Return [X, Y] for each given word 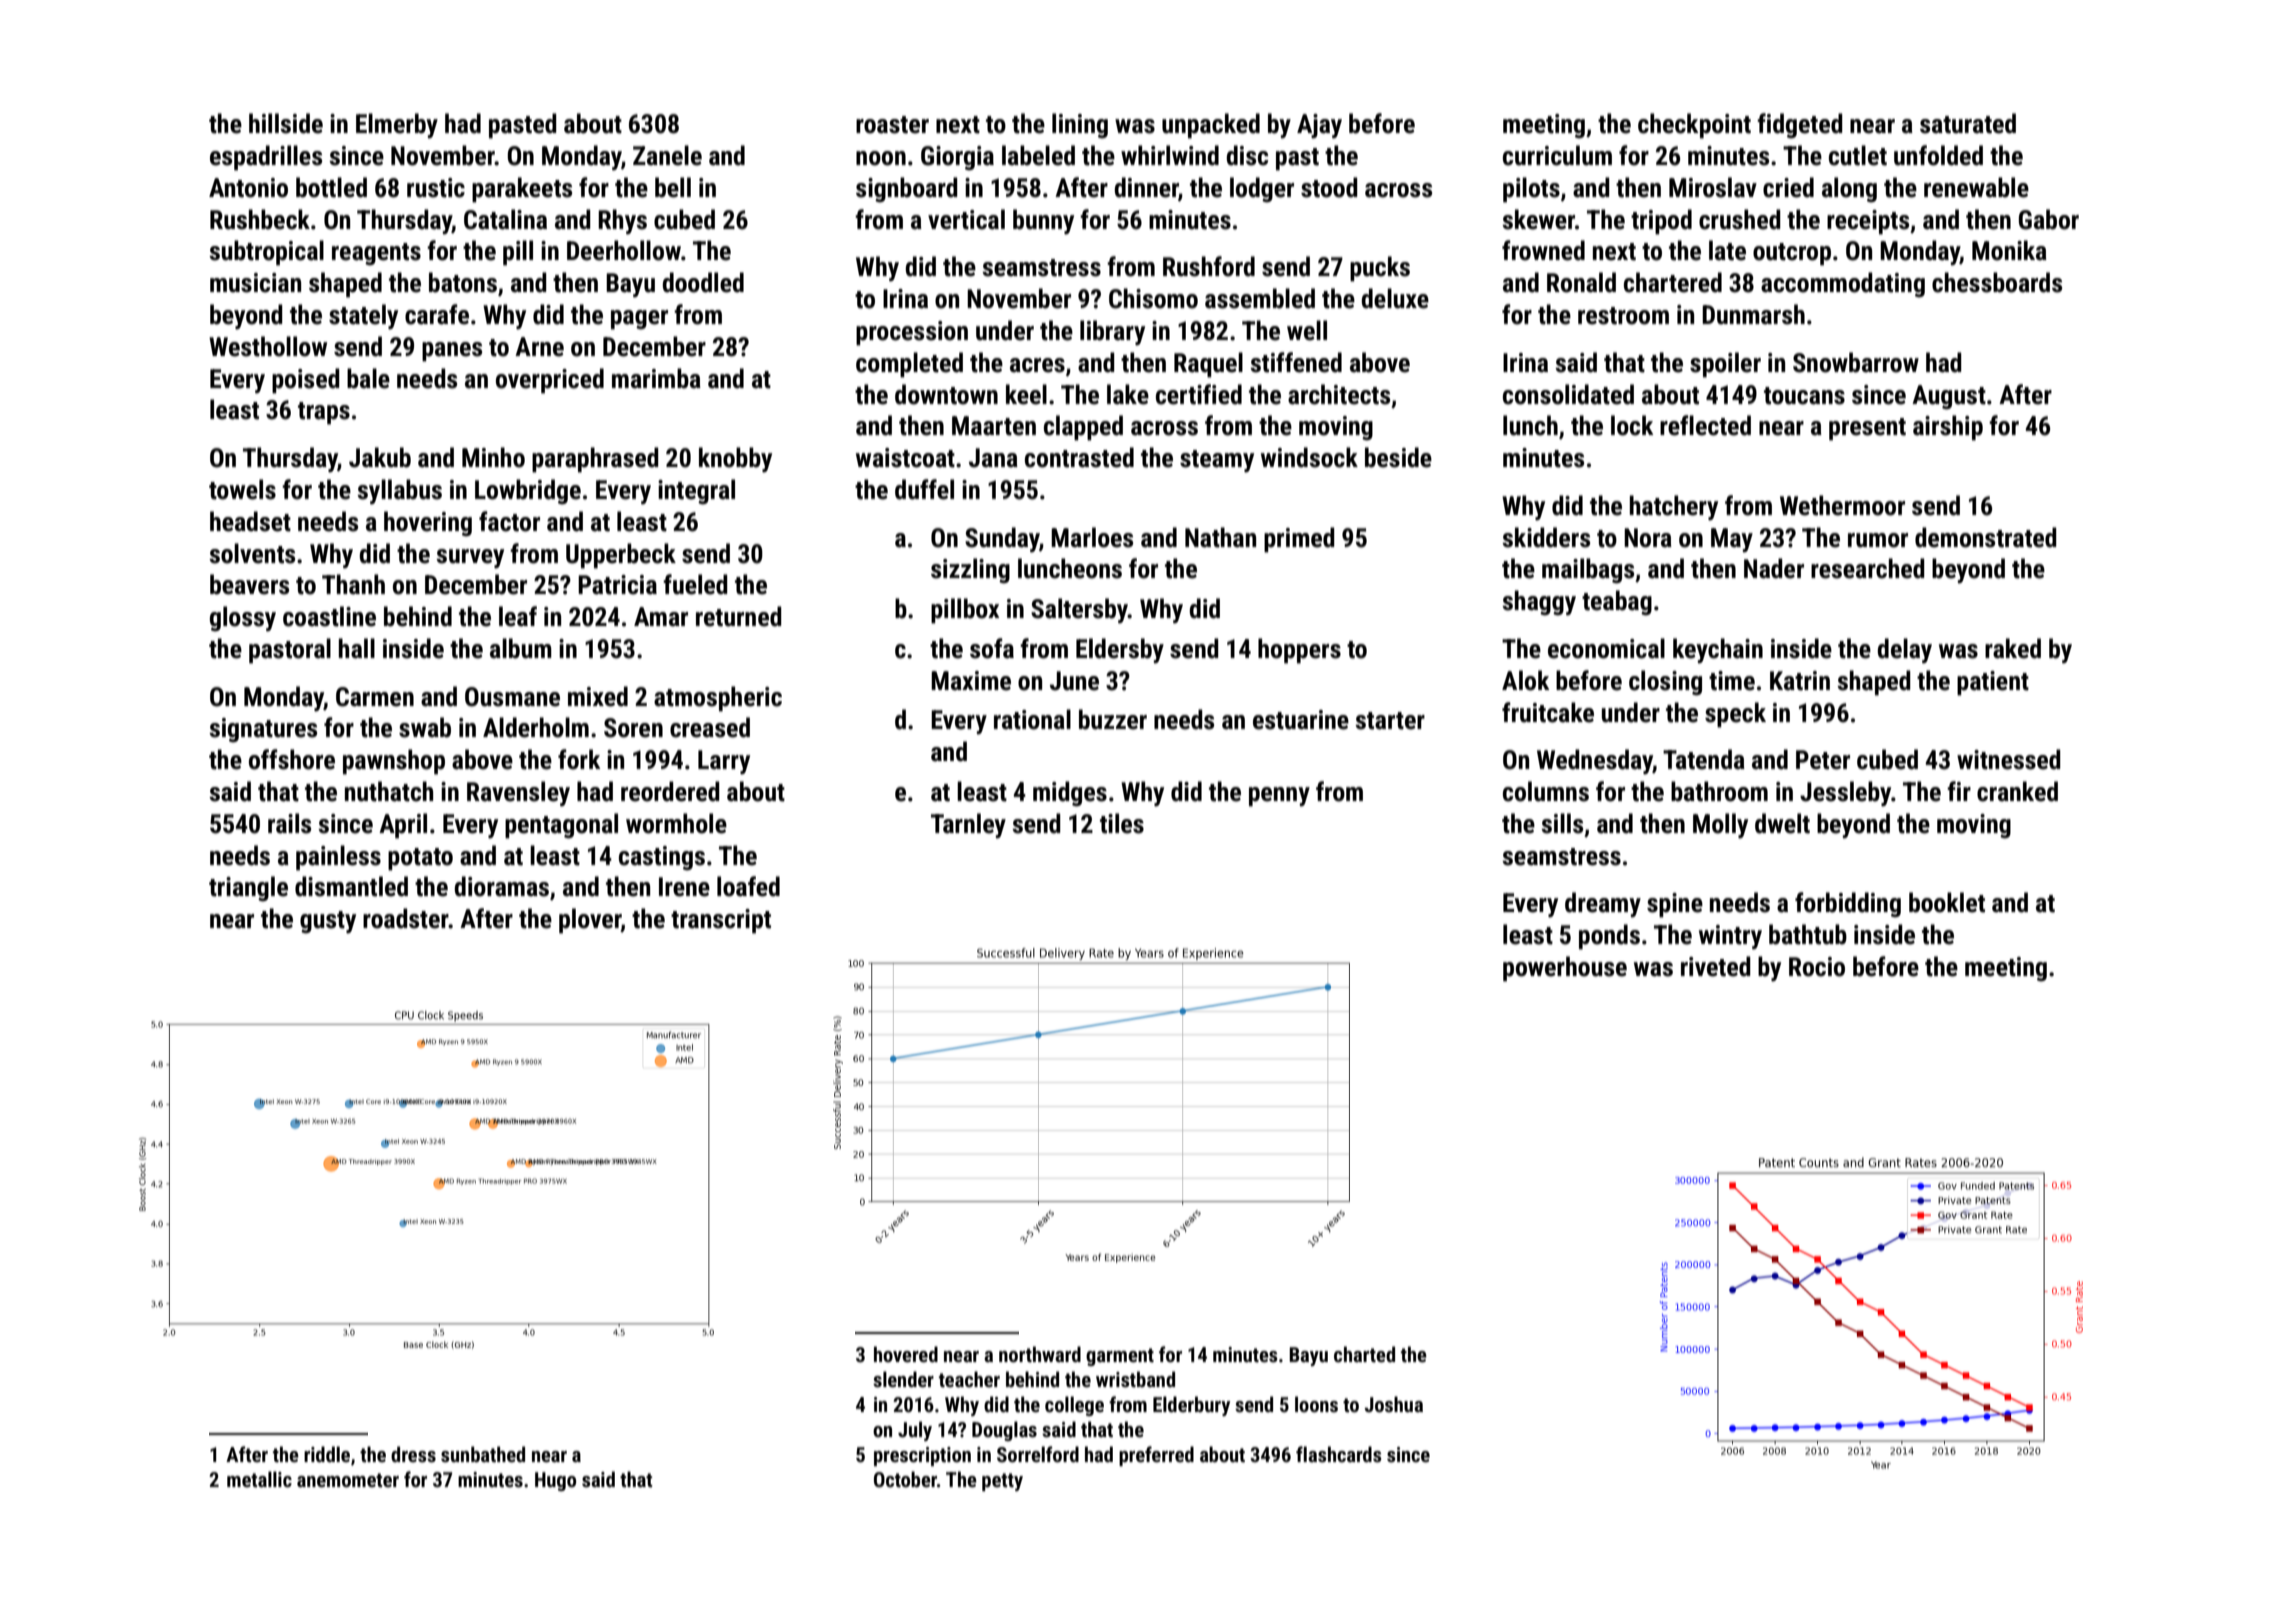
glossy [243, 619]
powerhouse [1565, 969]
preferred [1156, 1456]
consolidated [1568, 394]
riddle [327, 1454]
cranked [2017, 791]
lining [1080, 126]
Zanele [667, 155]
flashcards [1339, 1454]
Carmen [375, 697]
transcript [721, 921]
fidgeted [1800, 126]
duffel [924, 489]
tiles [1122, 823]
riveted [1716, 966]
